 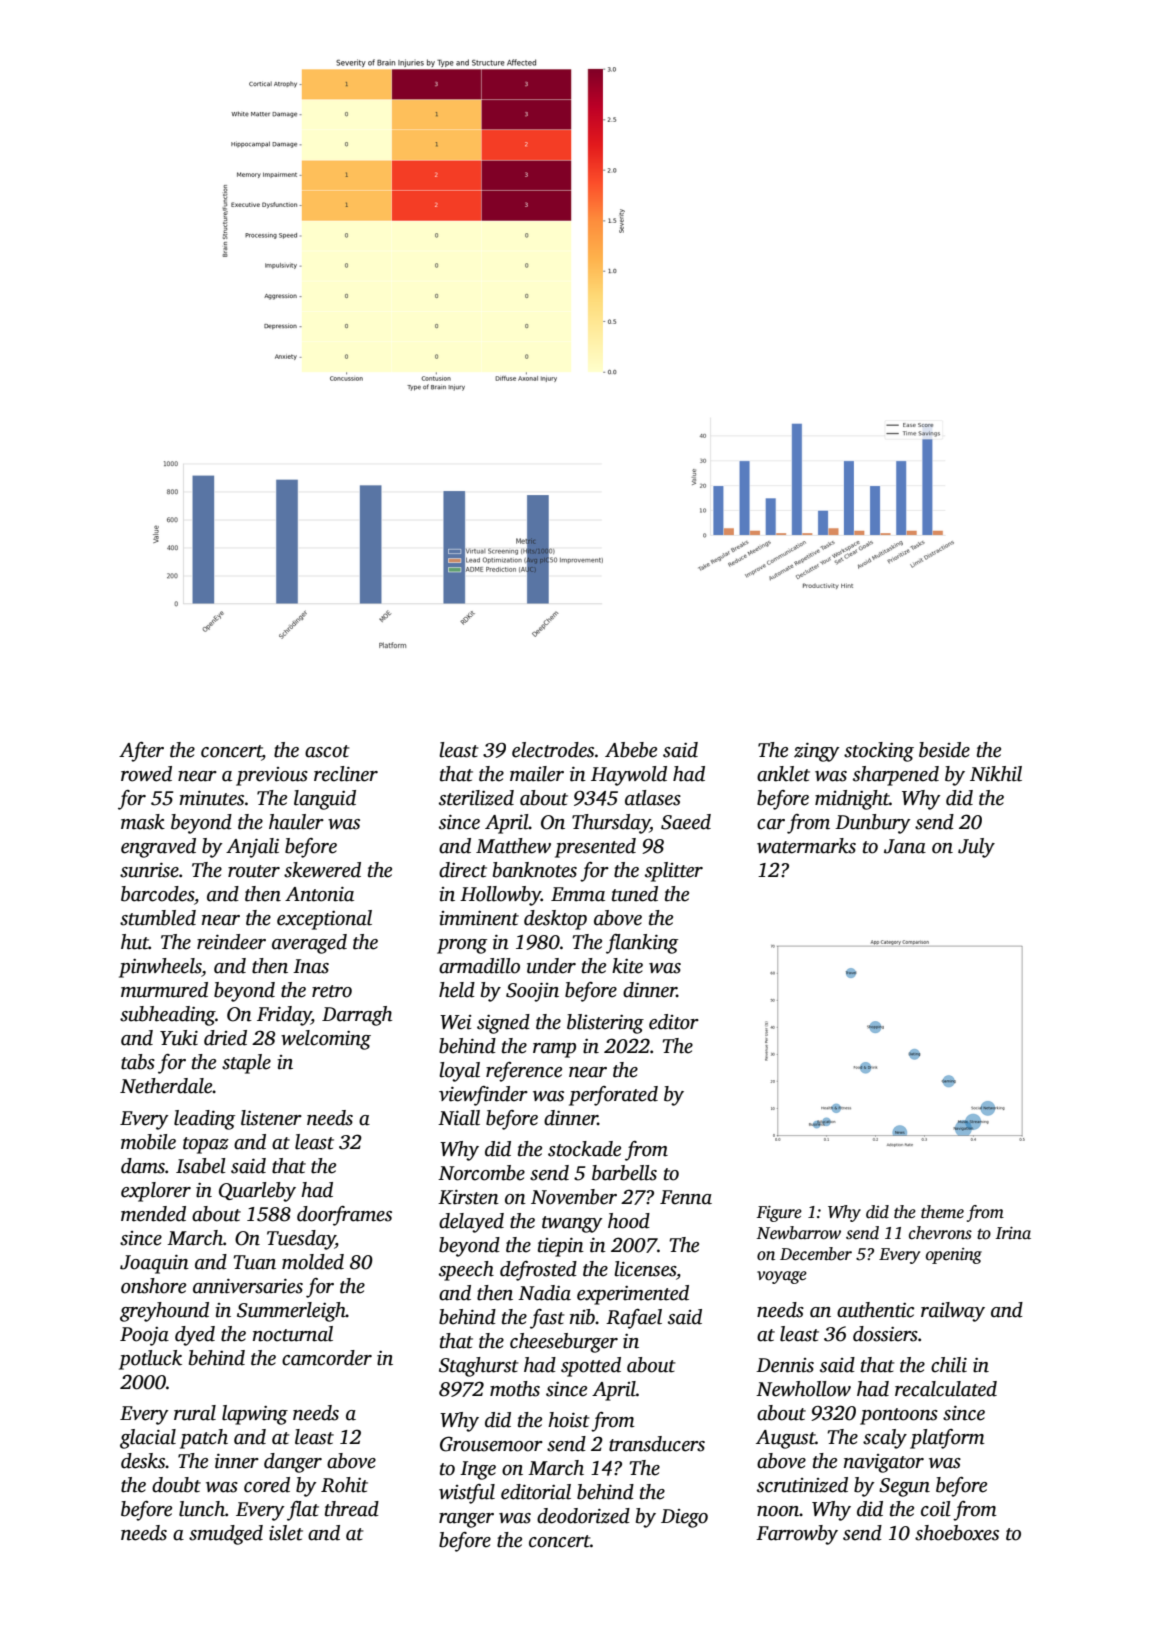 What do you see at coordinates (584, 1149) in the screenshot?
I see `stockade` at bounding box center [584, 1149].
